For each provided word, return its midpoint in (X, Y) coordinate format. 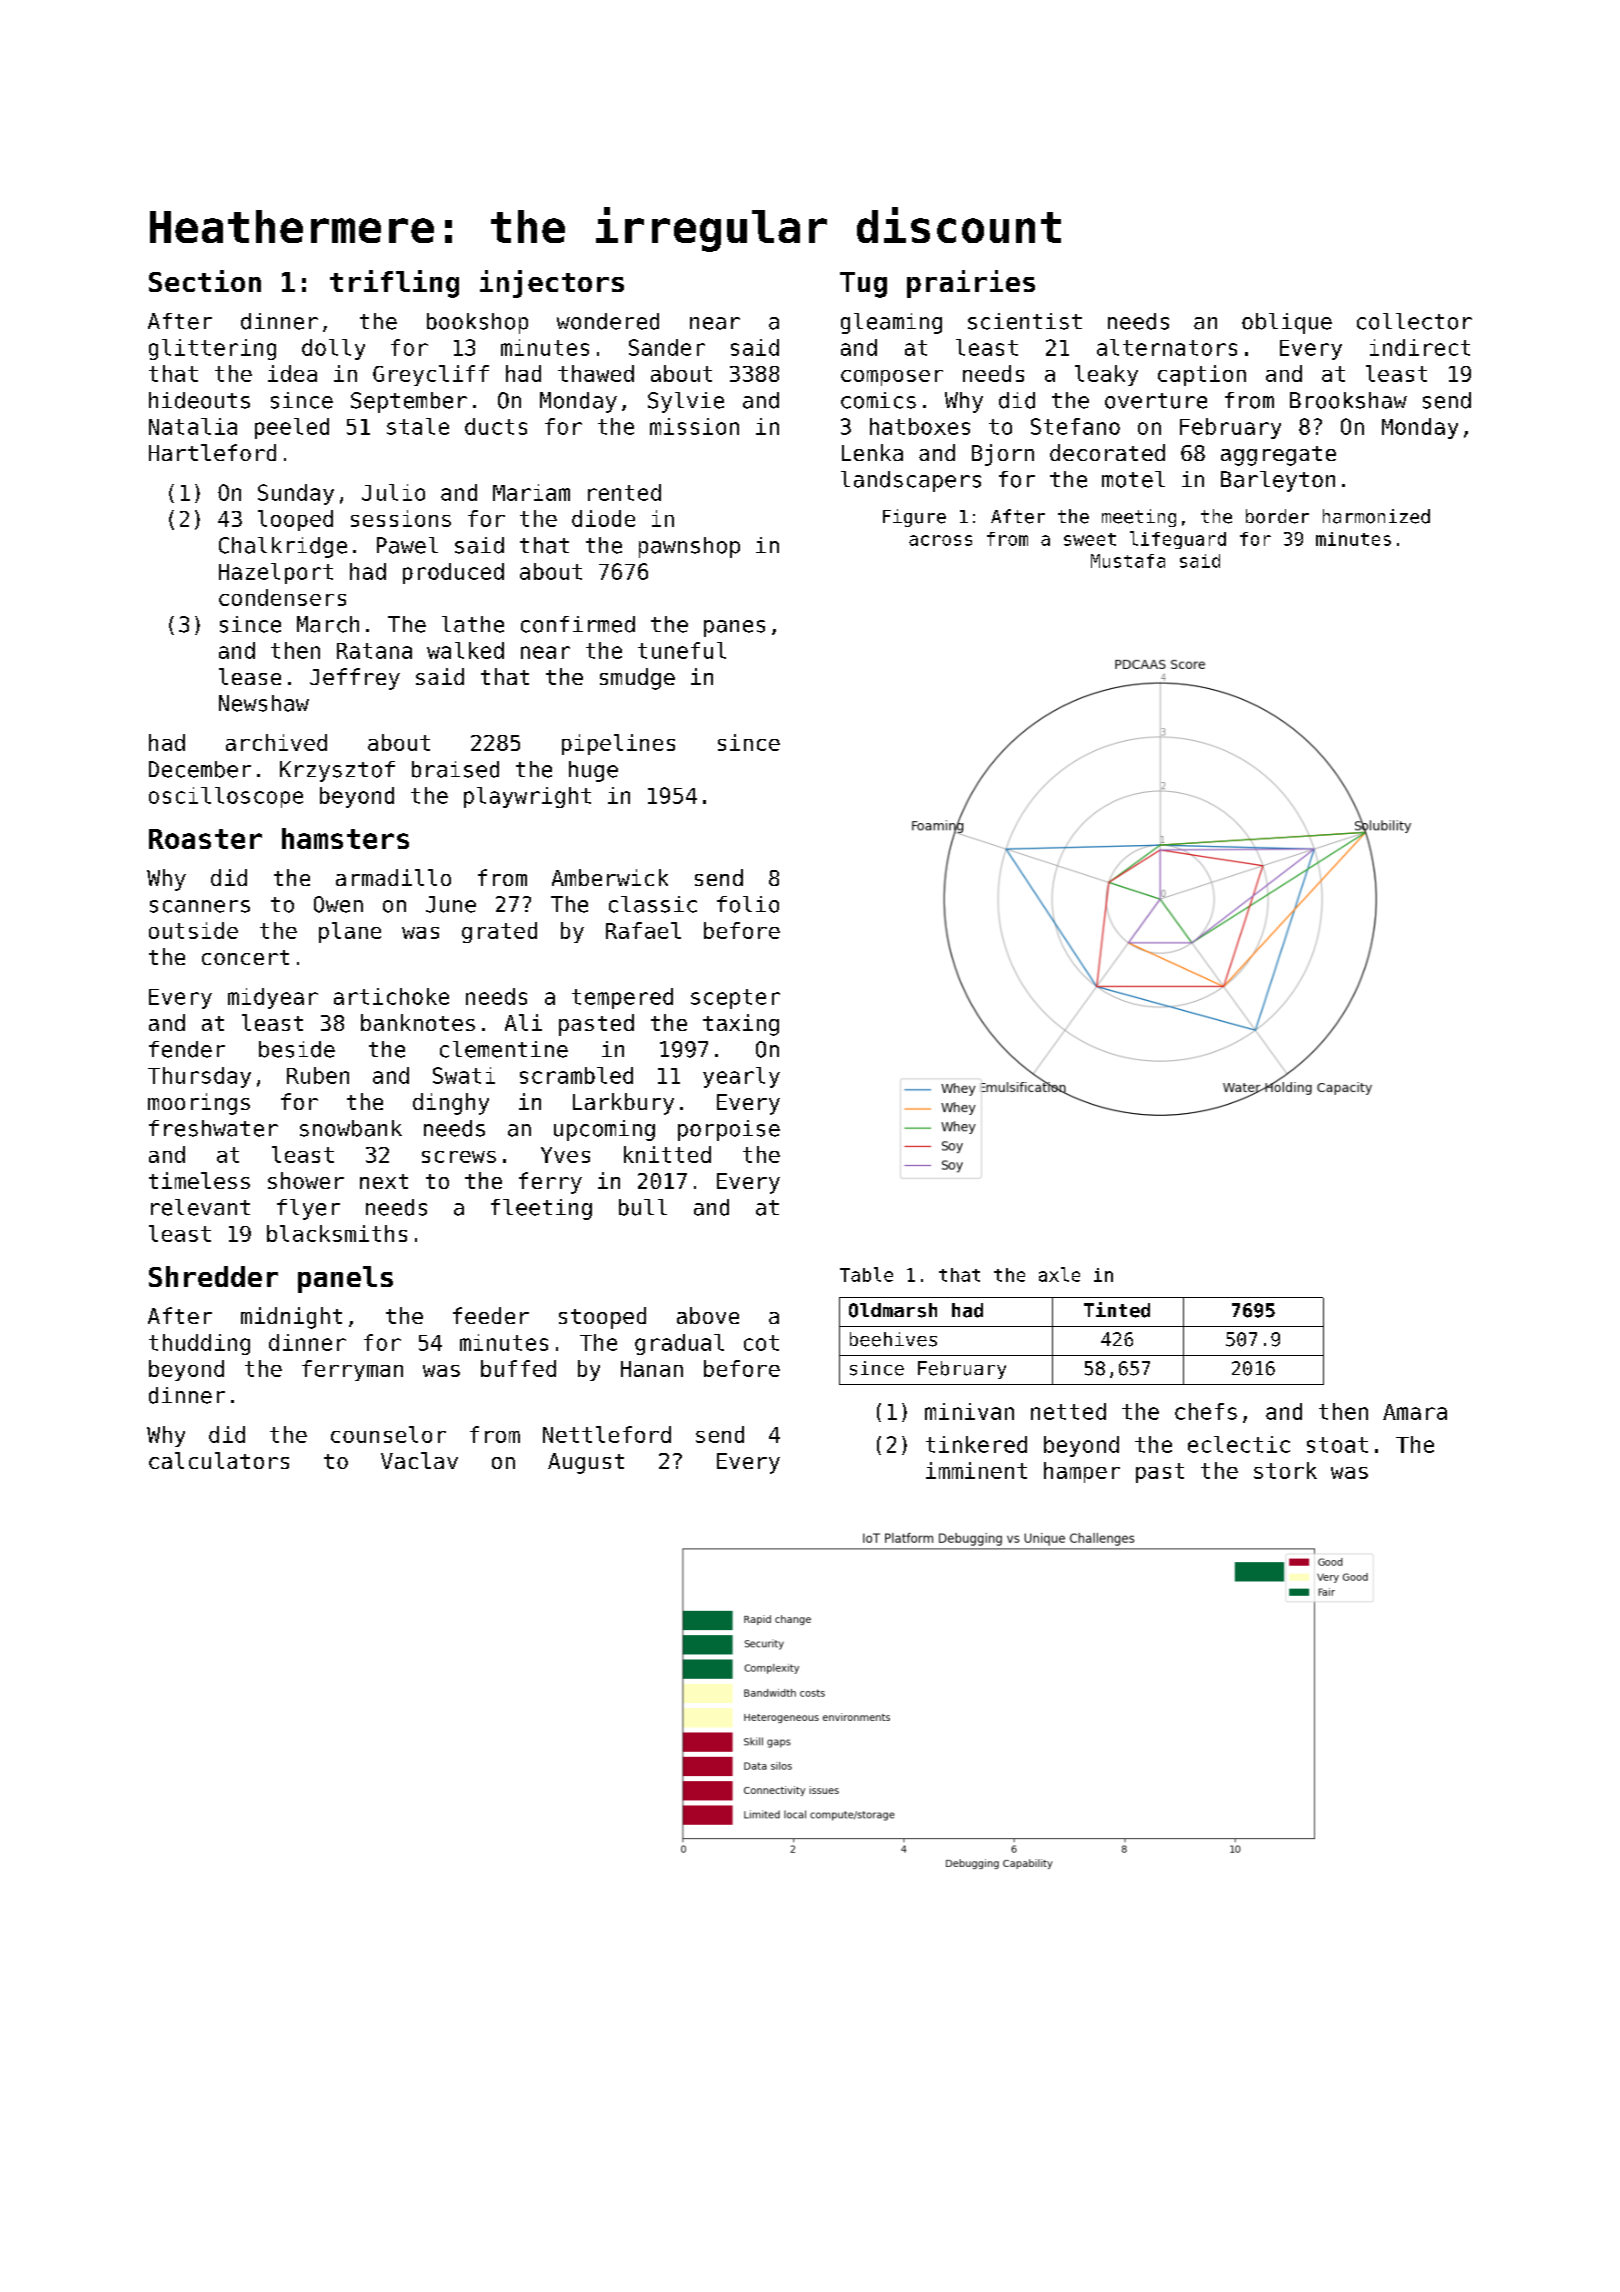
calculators (219, 1460)
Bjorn (1003, 455)
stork (1285, 1470)
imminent (976, 1470)
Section (205, 281)
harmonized (1376, 516)
